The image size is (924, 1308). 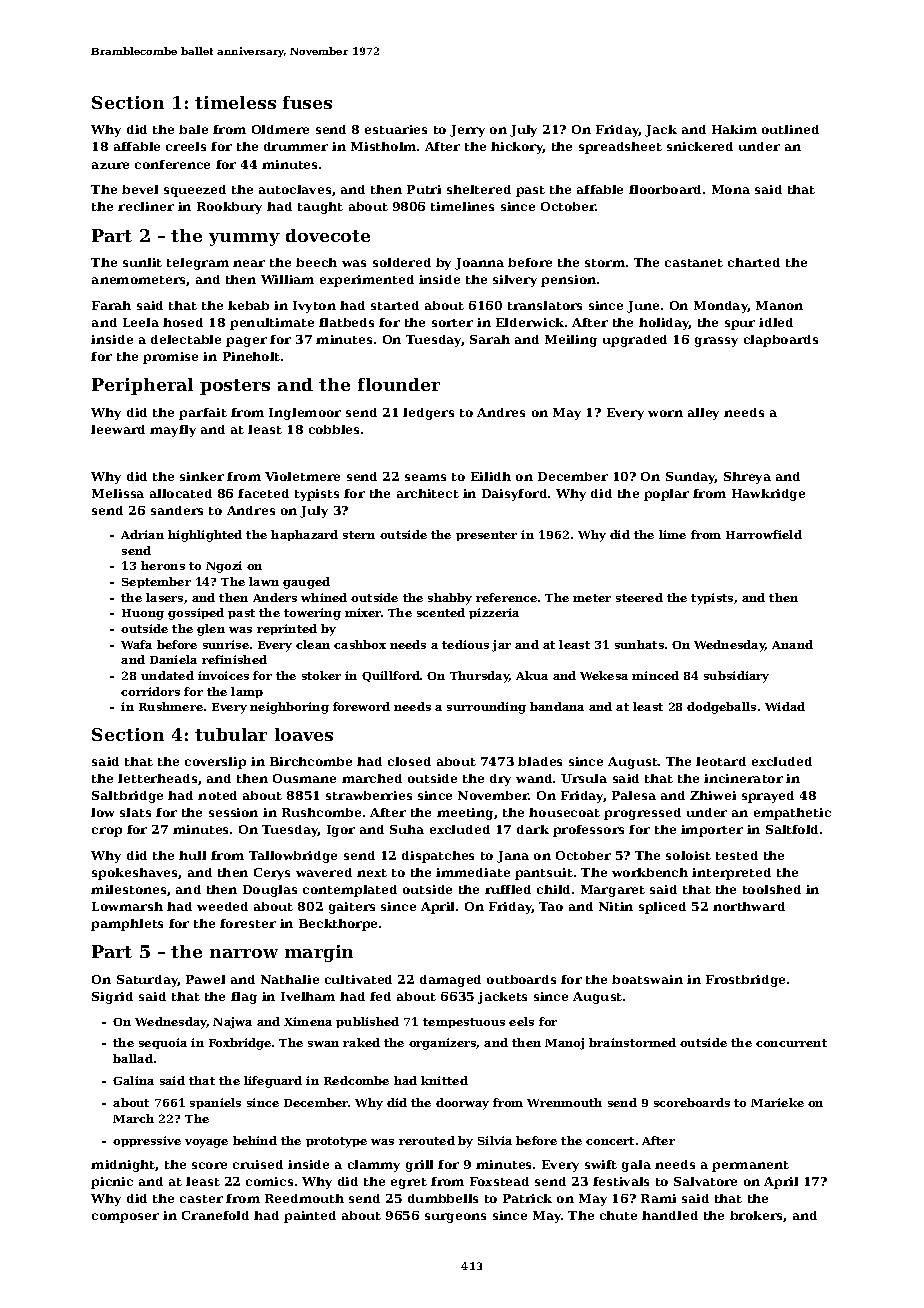 I want to click on Jerry, so click(x=467, y=131).
